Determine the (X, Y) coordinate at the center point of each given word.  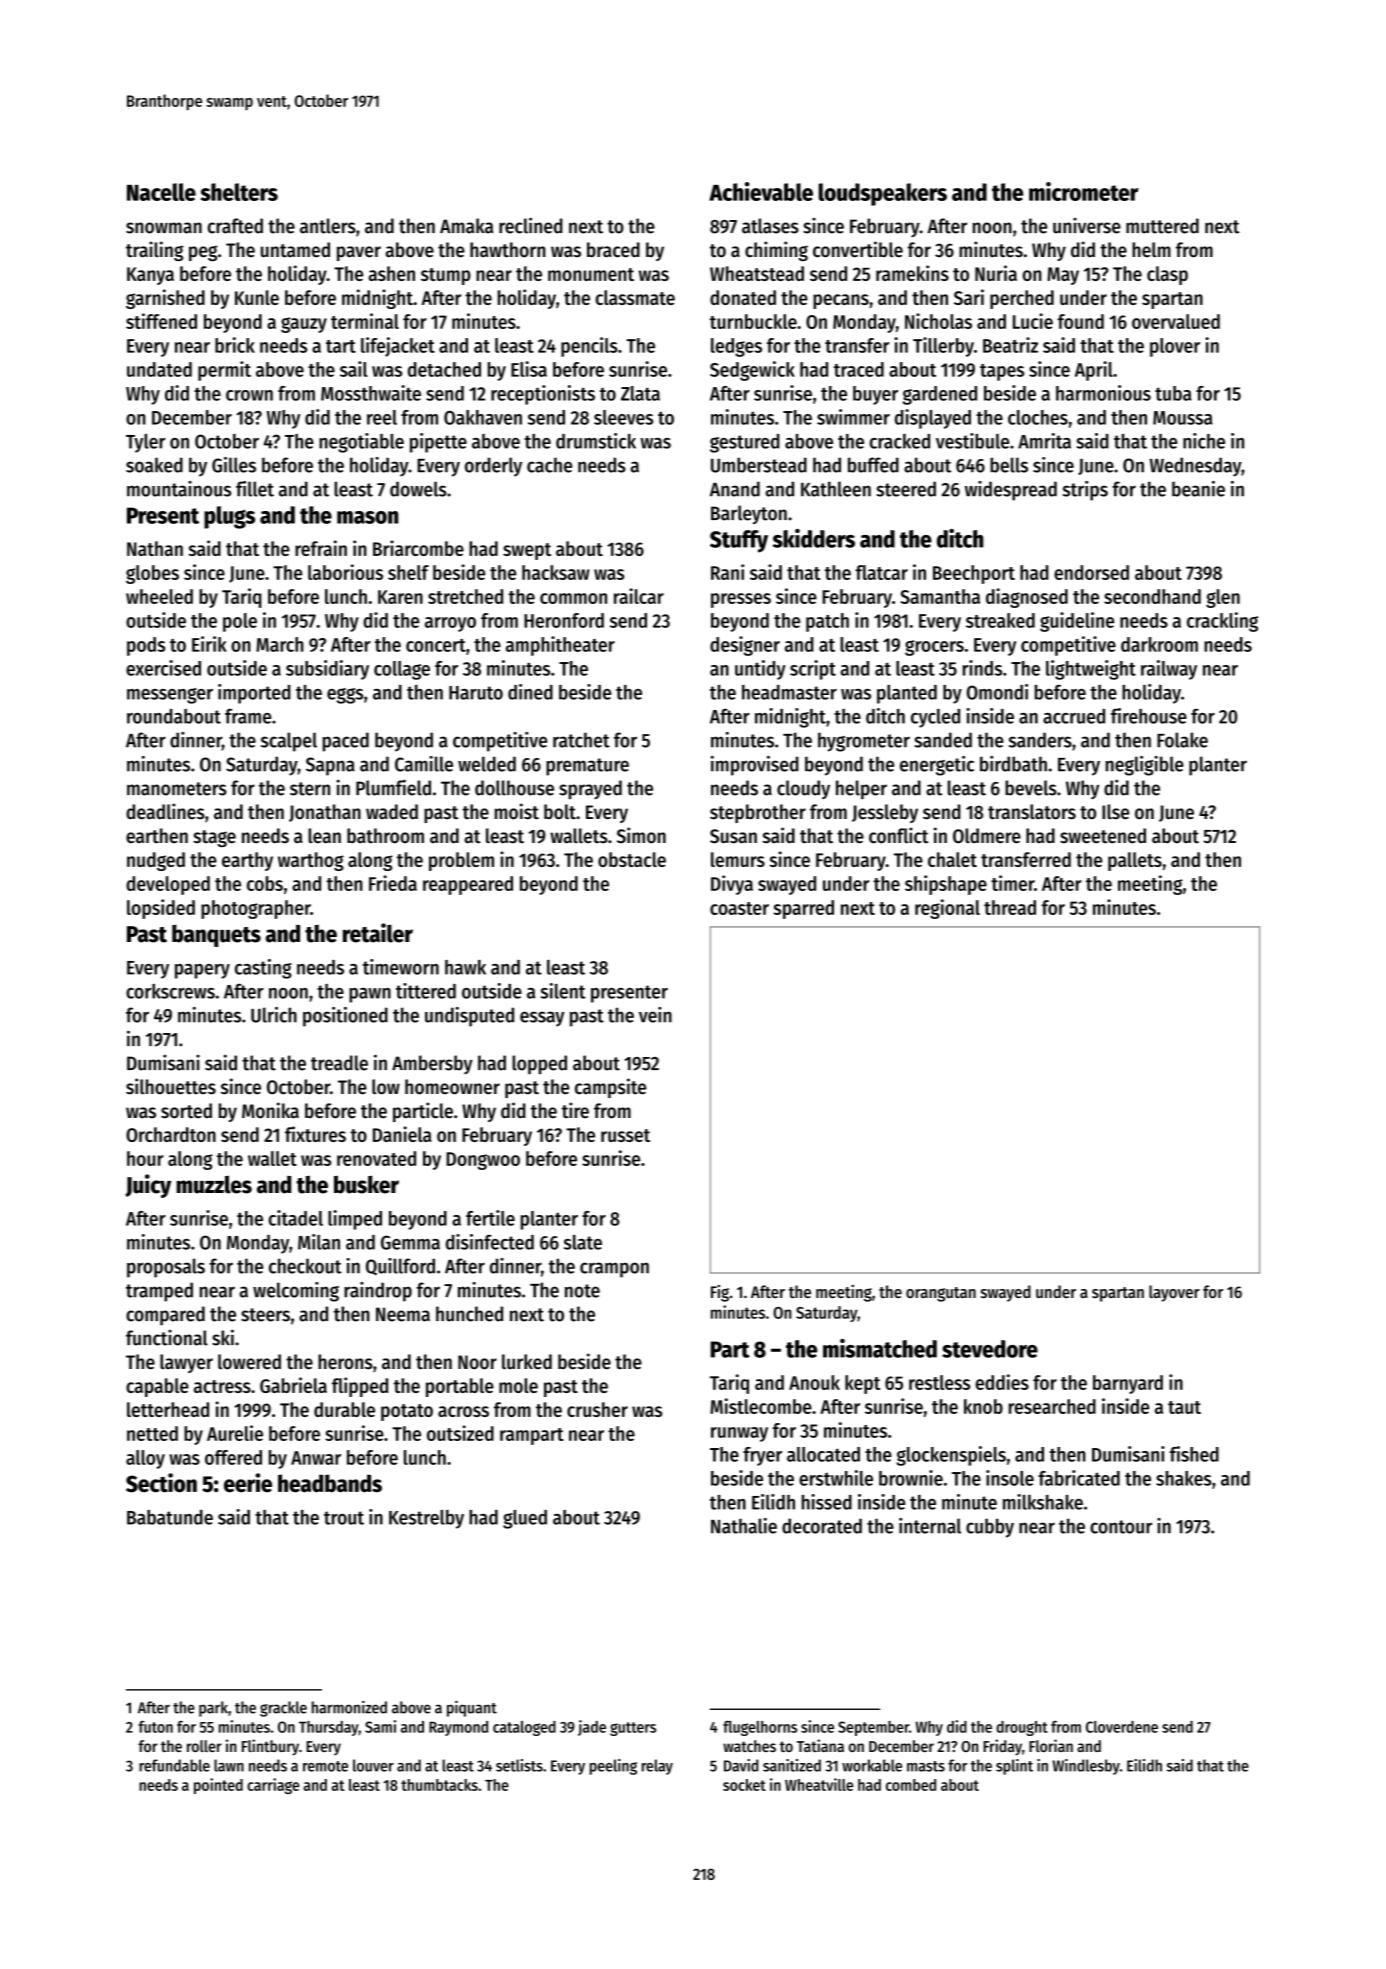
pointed (218, 1786)
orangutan (941, 1294)
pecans (841, 301)
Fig (720, 1293)
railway (1169, 670)
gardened (940, 395)
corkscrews (170, 991)
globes (152, 574)
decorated (822, 1526)
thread (1010, 907)
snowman (164, 228)
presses (741, 600)
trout (344, 1518)
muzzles (214, 1184)
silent (563, 991)
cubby (990, 1528)
